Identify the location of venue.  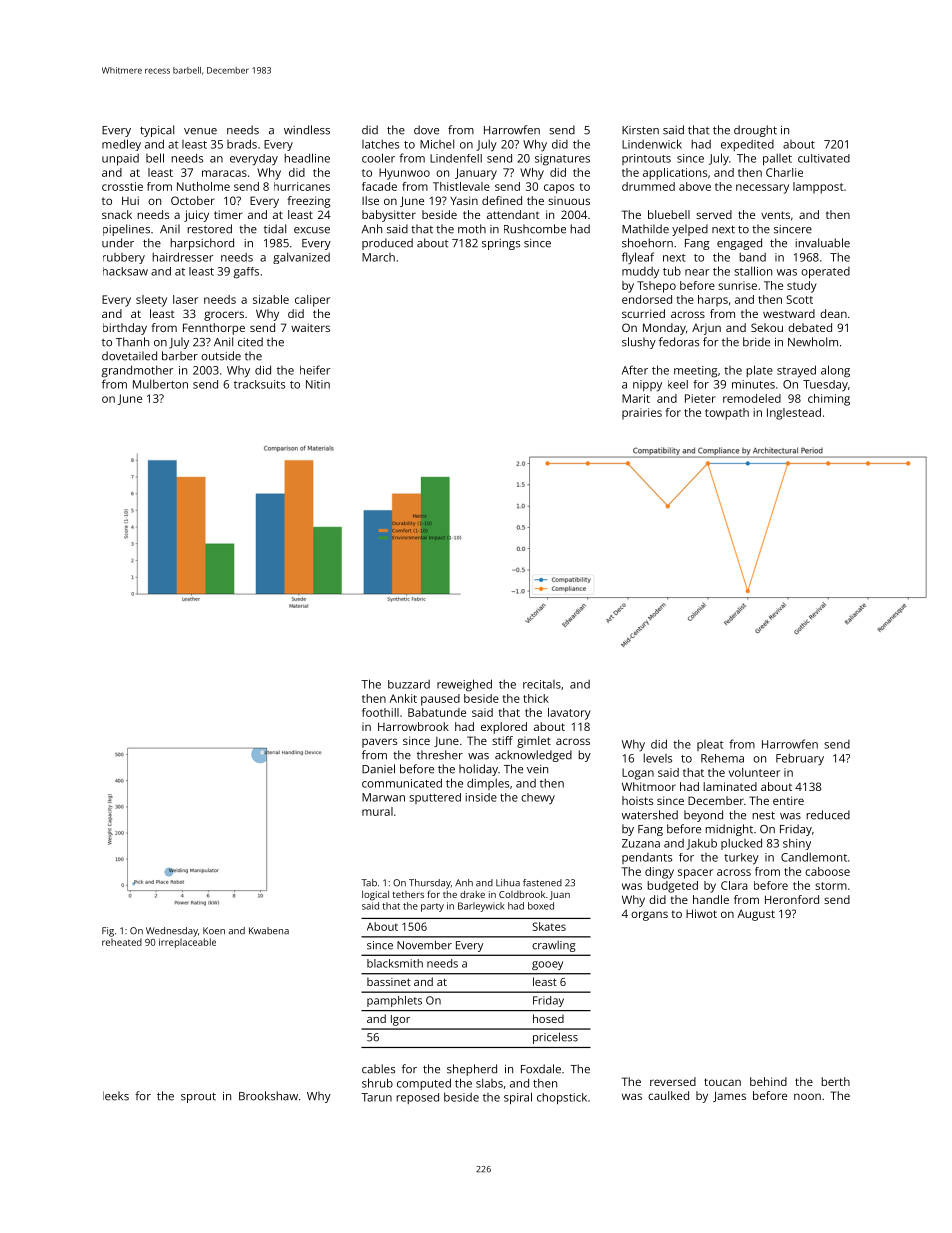
(200, 131).
